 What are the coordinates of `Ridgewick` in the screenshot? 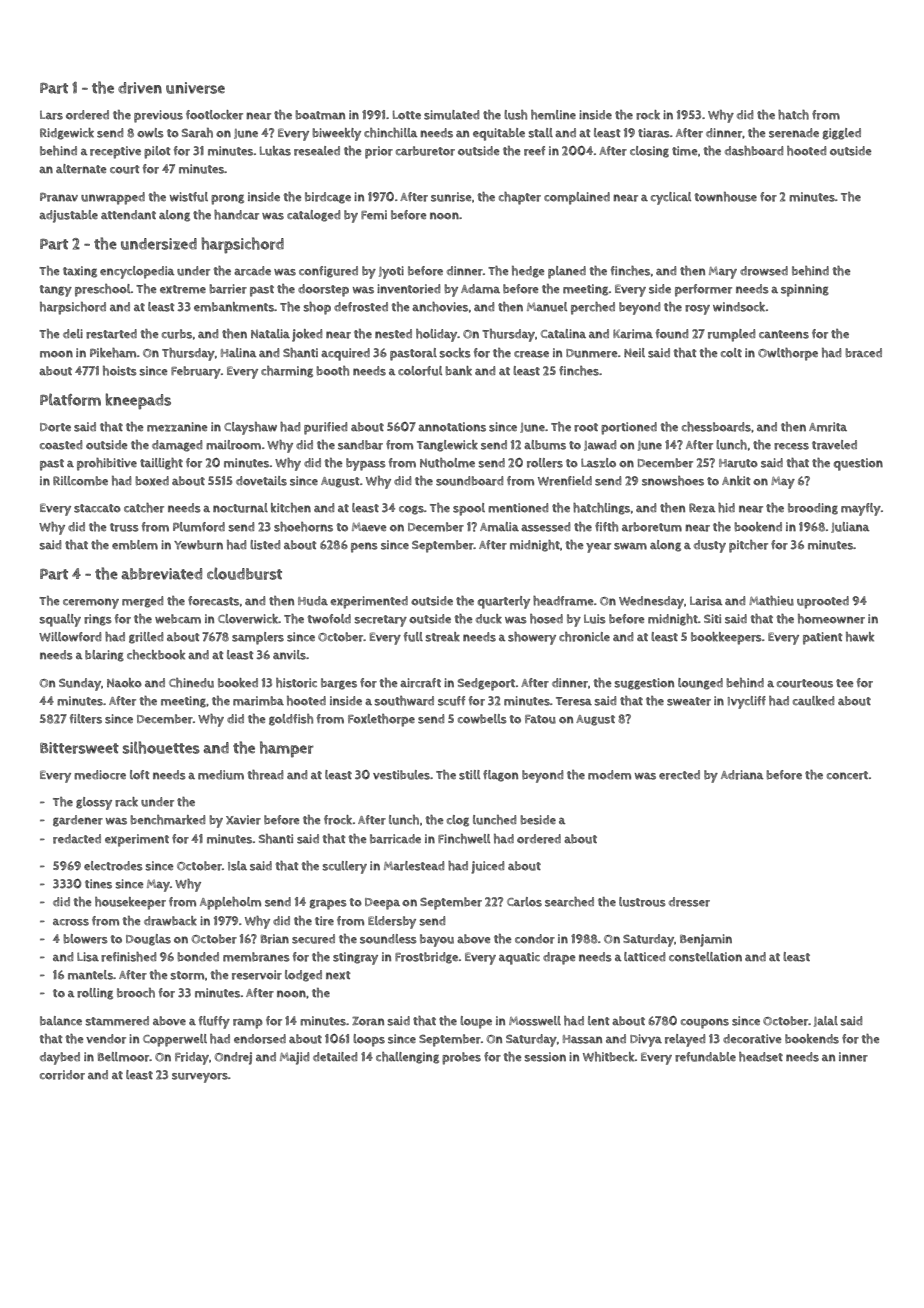 It's located at (67, 134).
